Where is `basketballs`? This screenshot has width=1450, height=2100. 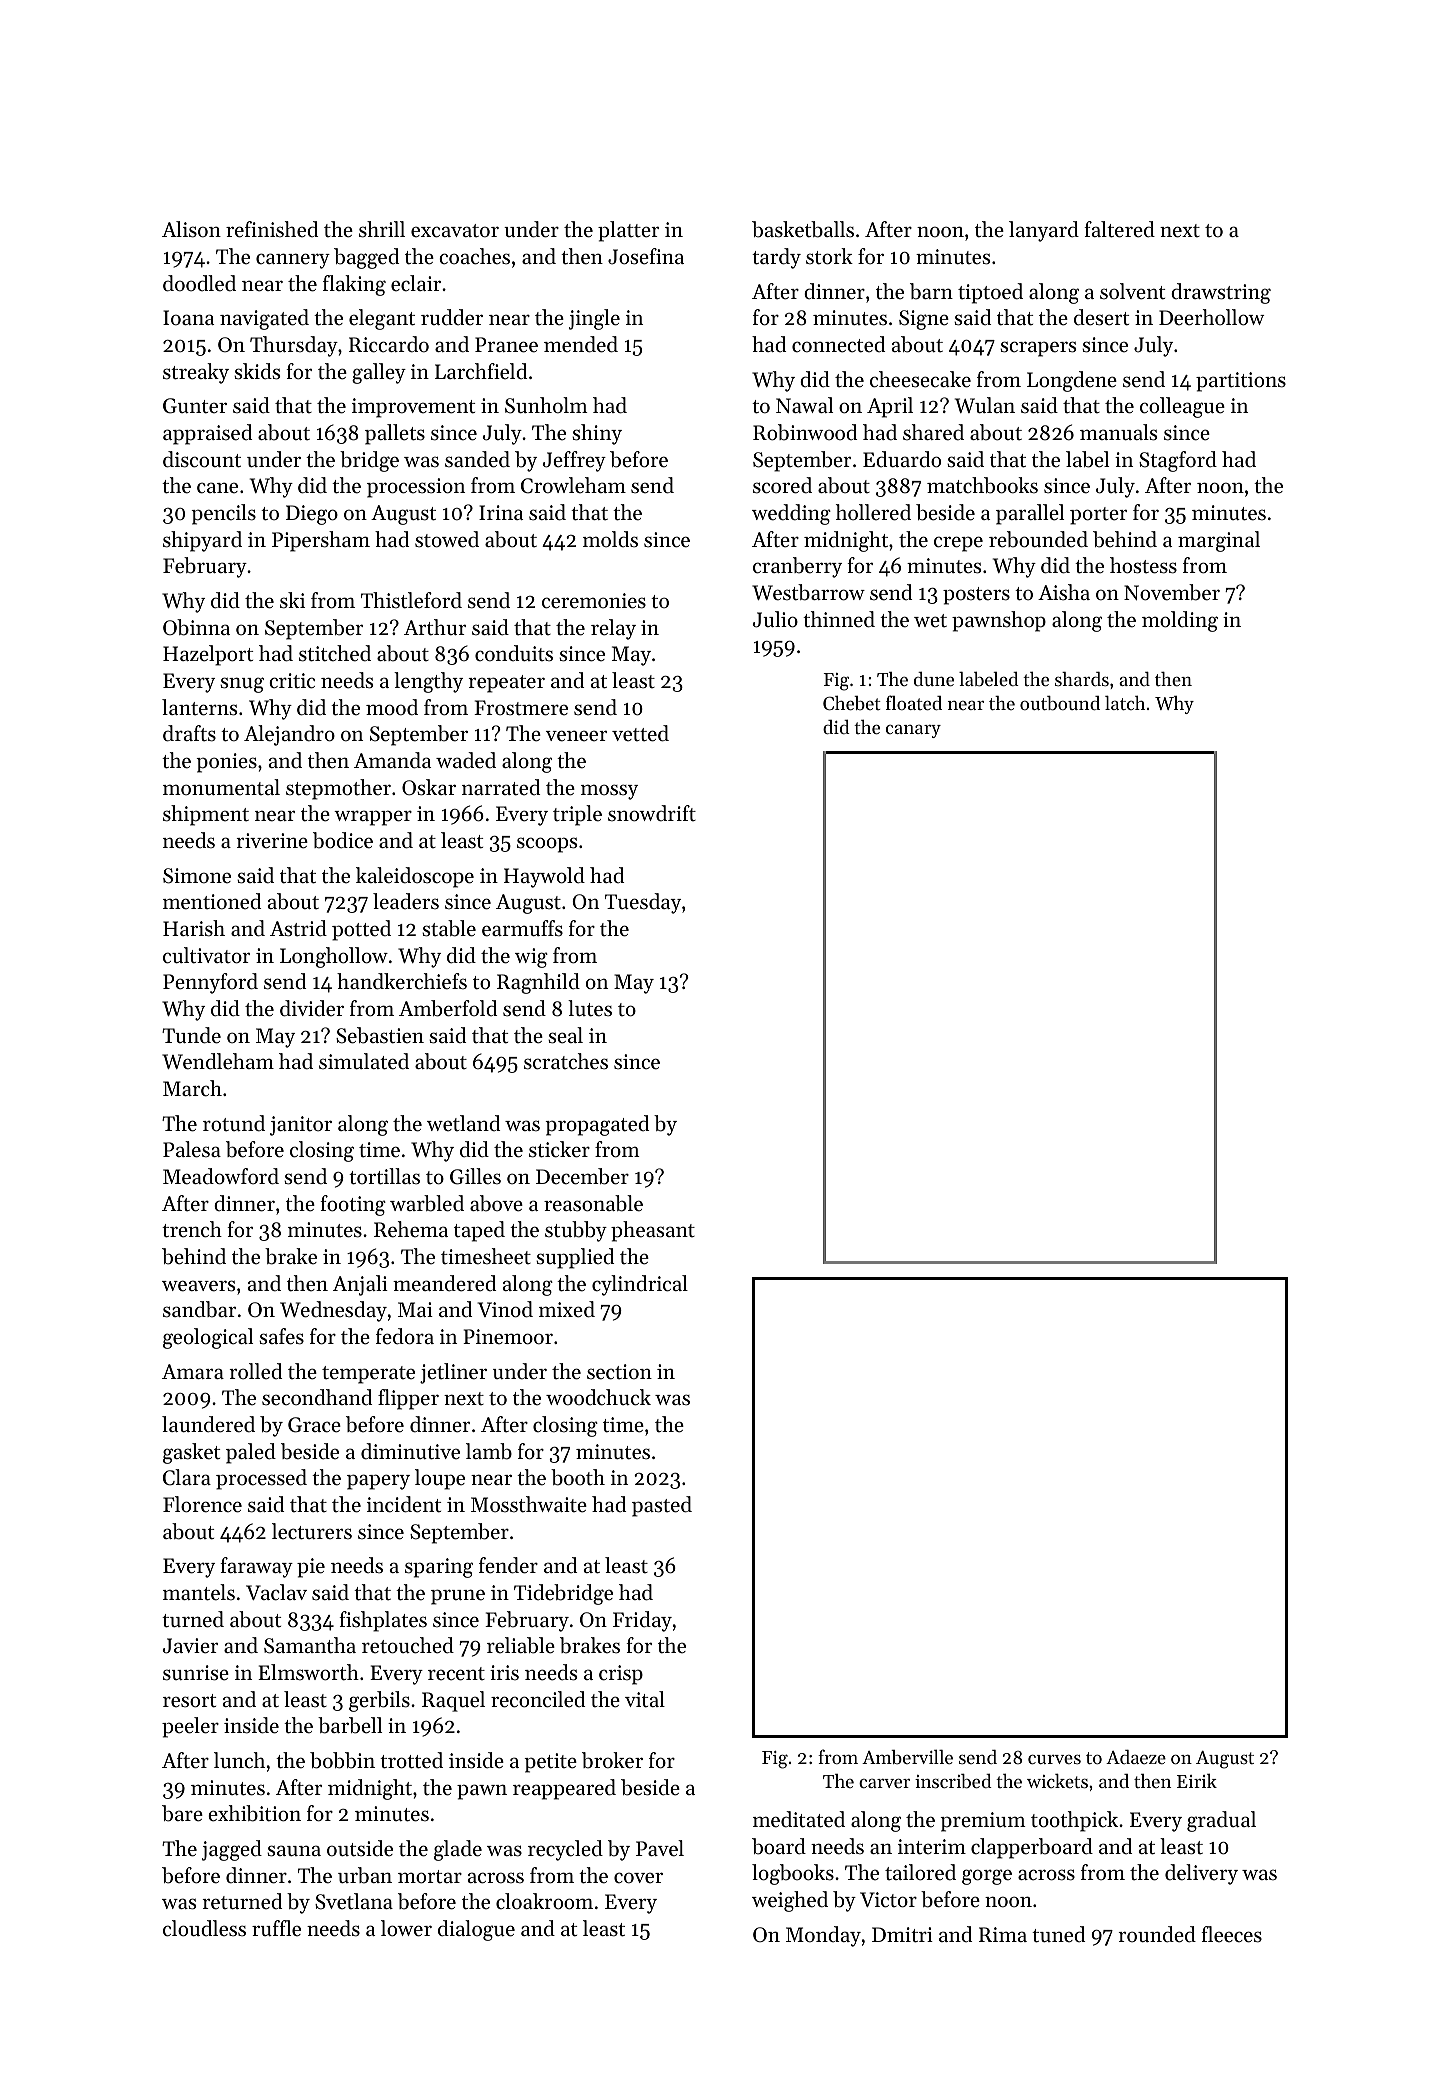 basketballs is located at coordinates (803, 229).
